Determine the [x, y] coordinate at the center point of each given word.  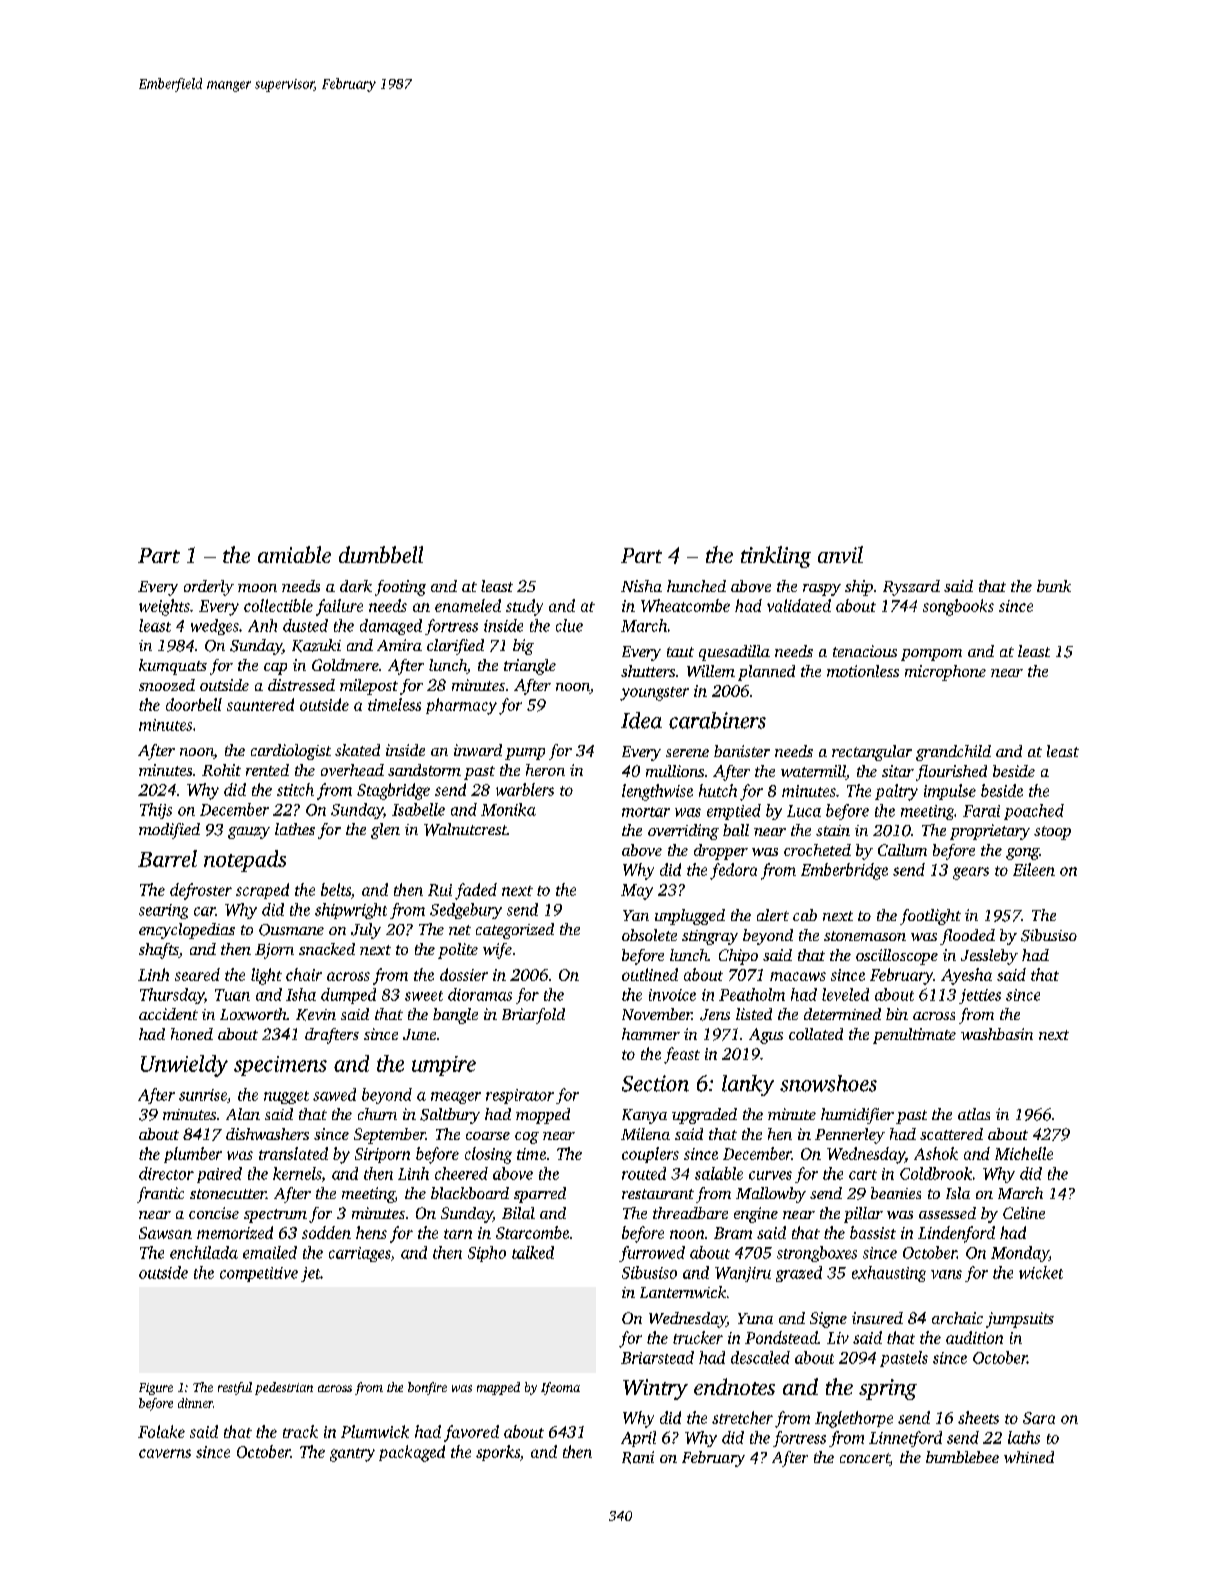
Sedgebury [466, 911]
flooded [967, 937]
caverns [165, 1453]
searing [163, 911]
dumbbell [381, 554]
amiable [294, 554]
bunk [1054, 586]
